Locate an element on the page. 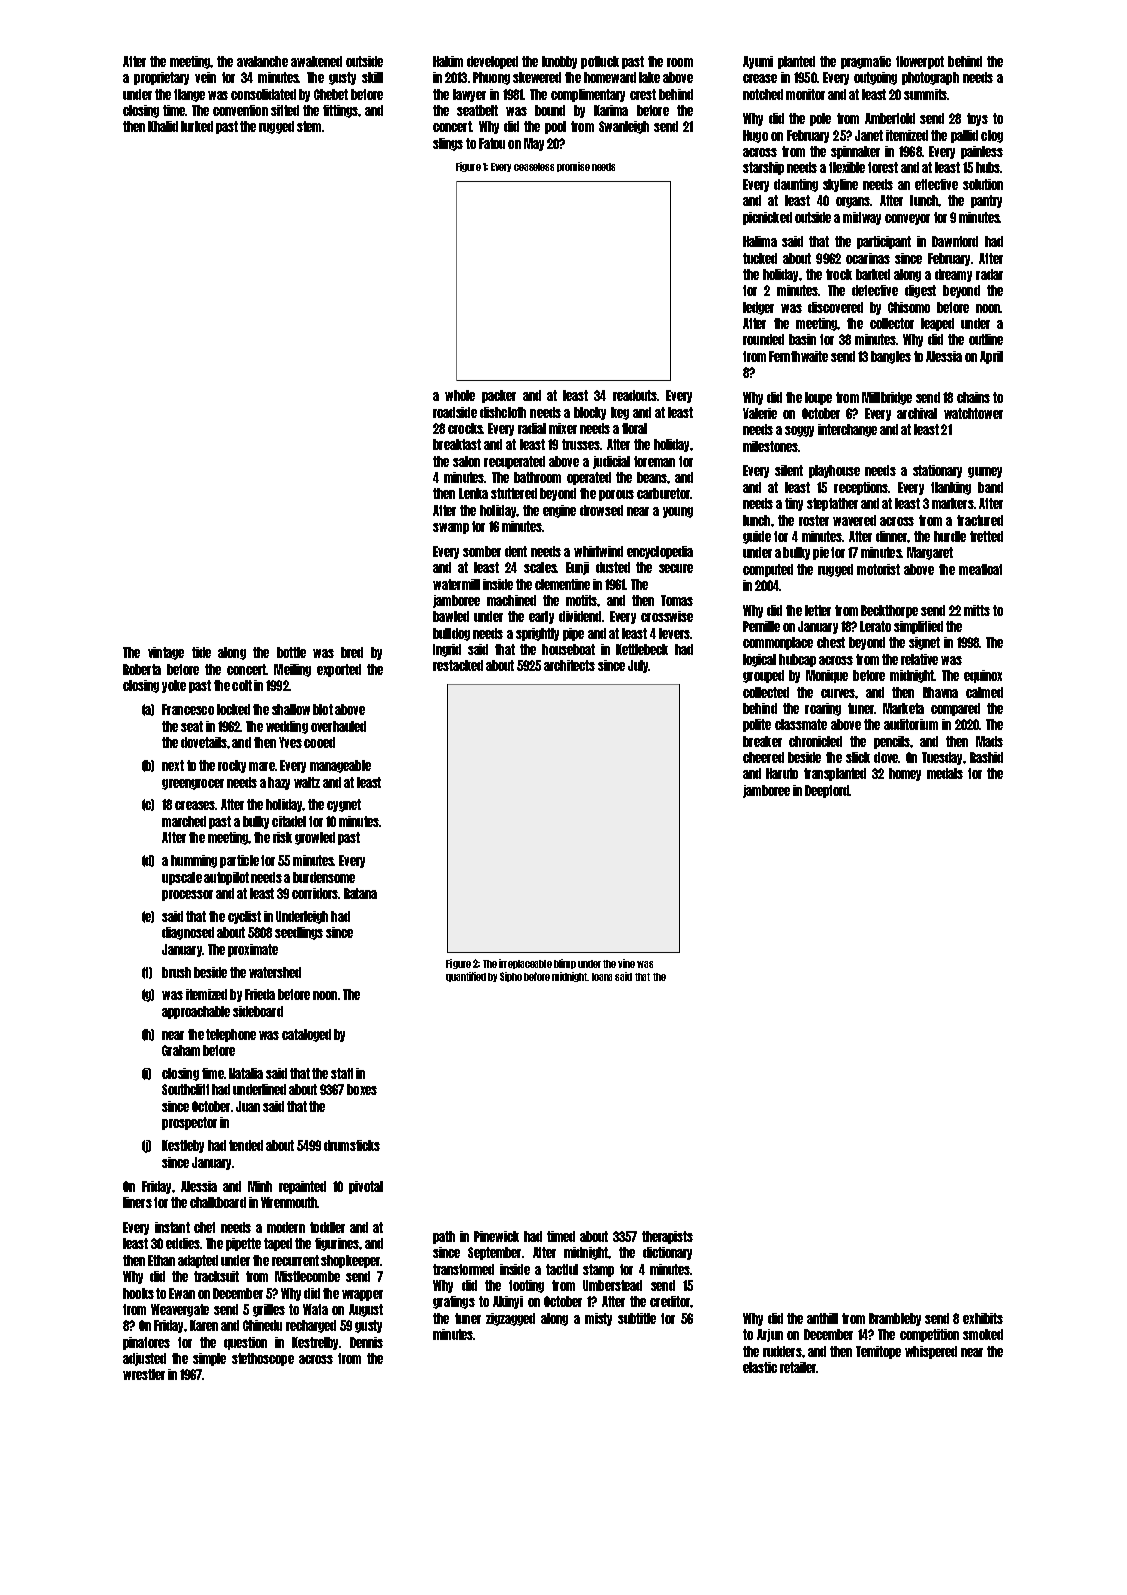 Image resolution: width=1127 pixels, height=1595 pixels. liners is located at coordinates (137, 1202).
